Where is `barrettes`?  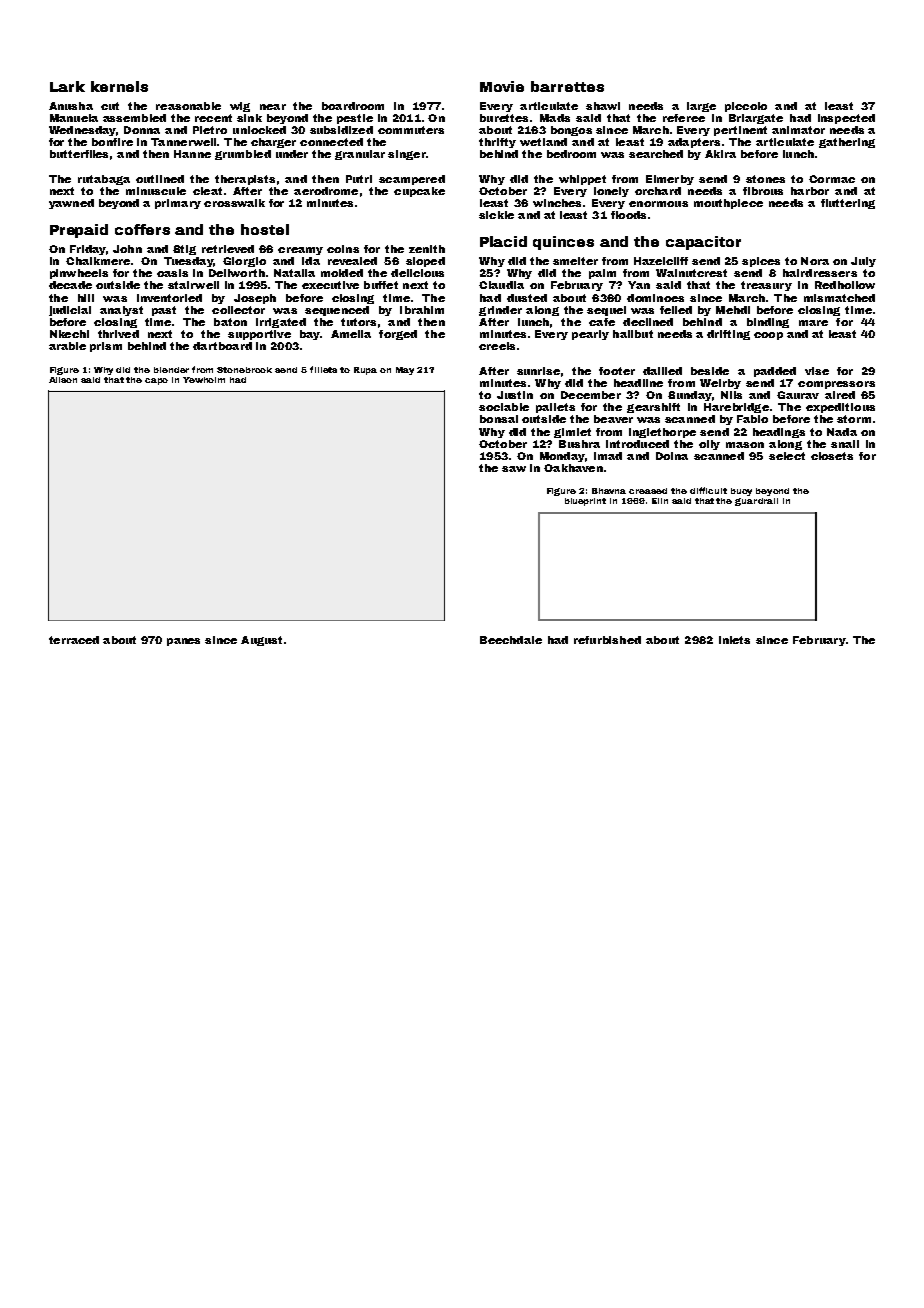 barrettes is located at coordinates (567, 86).
